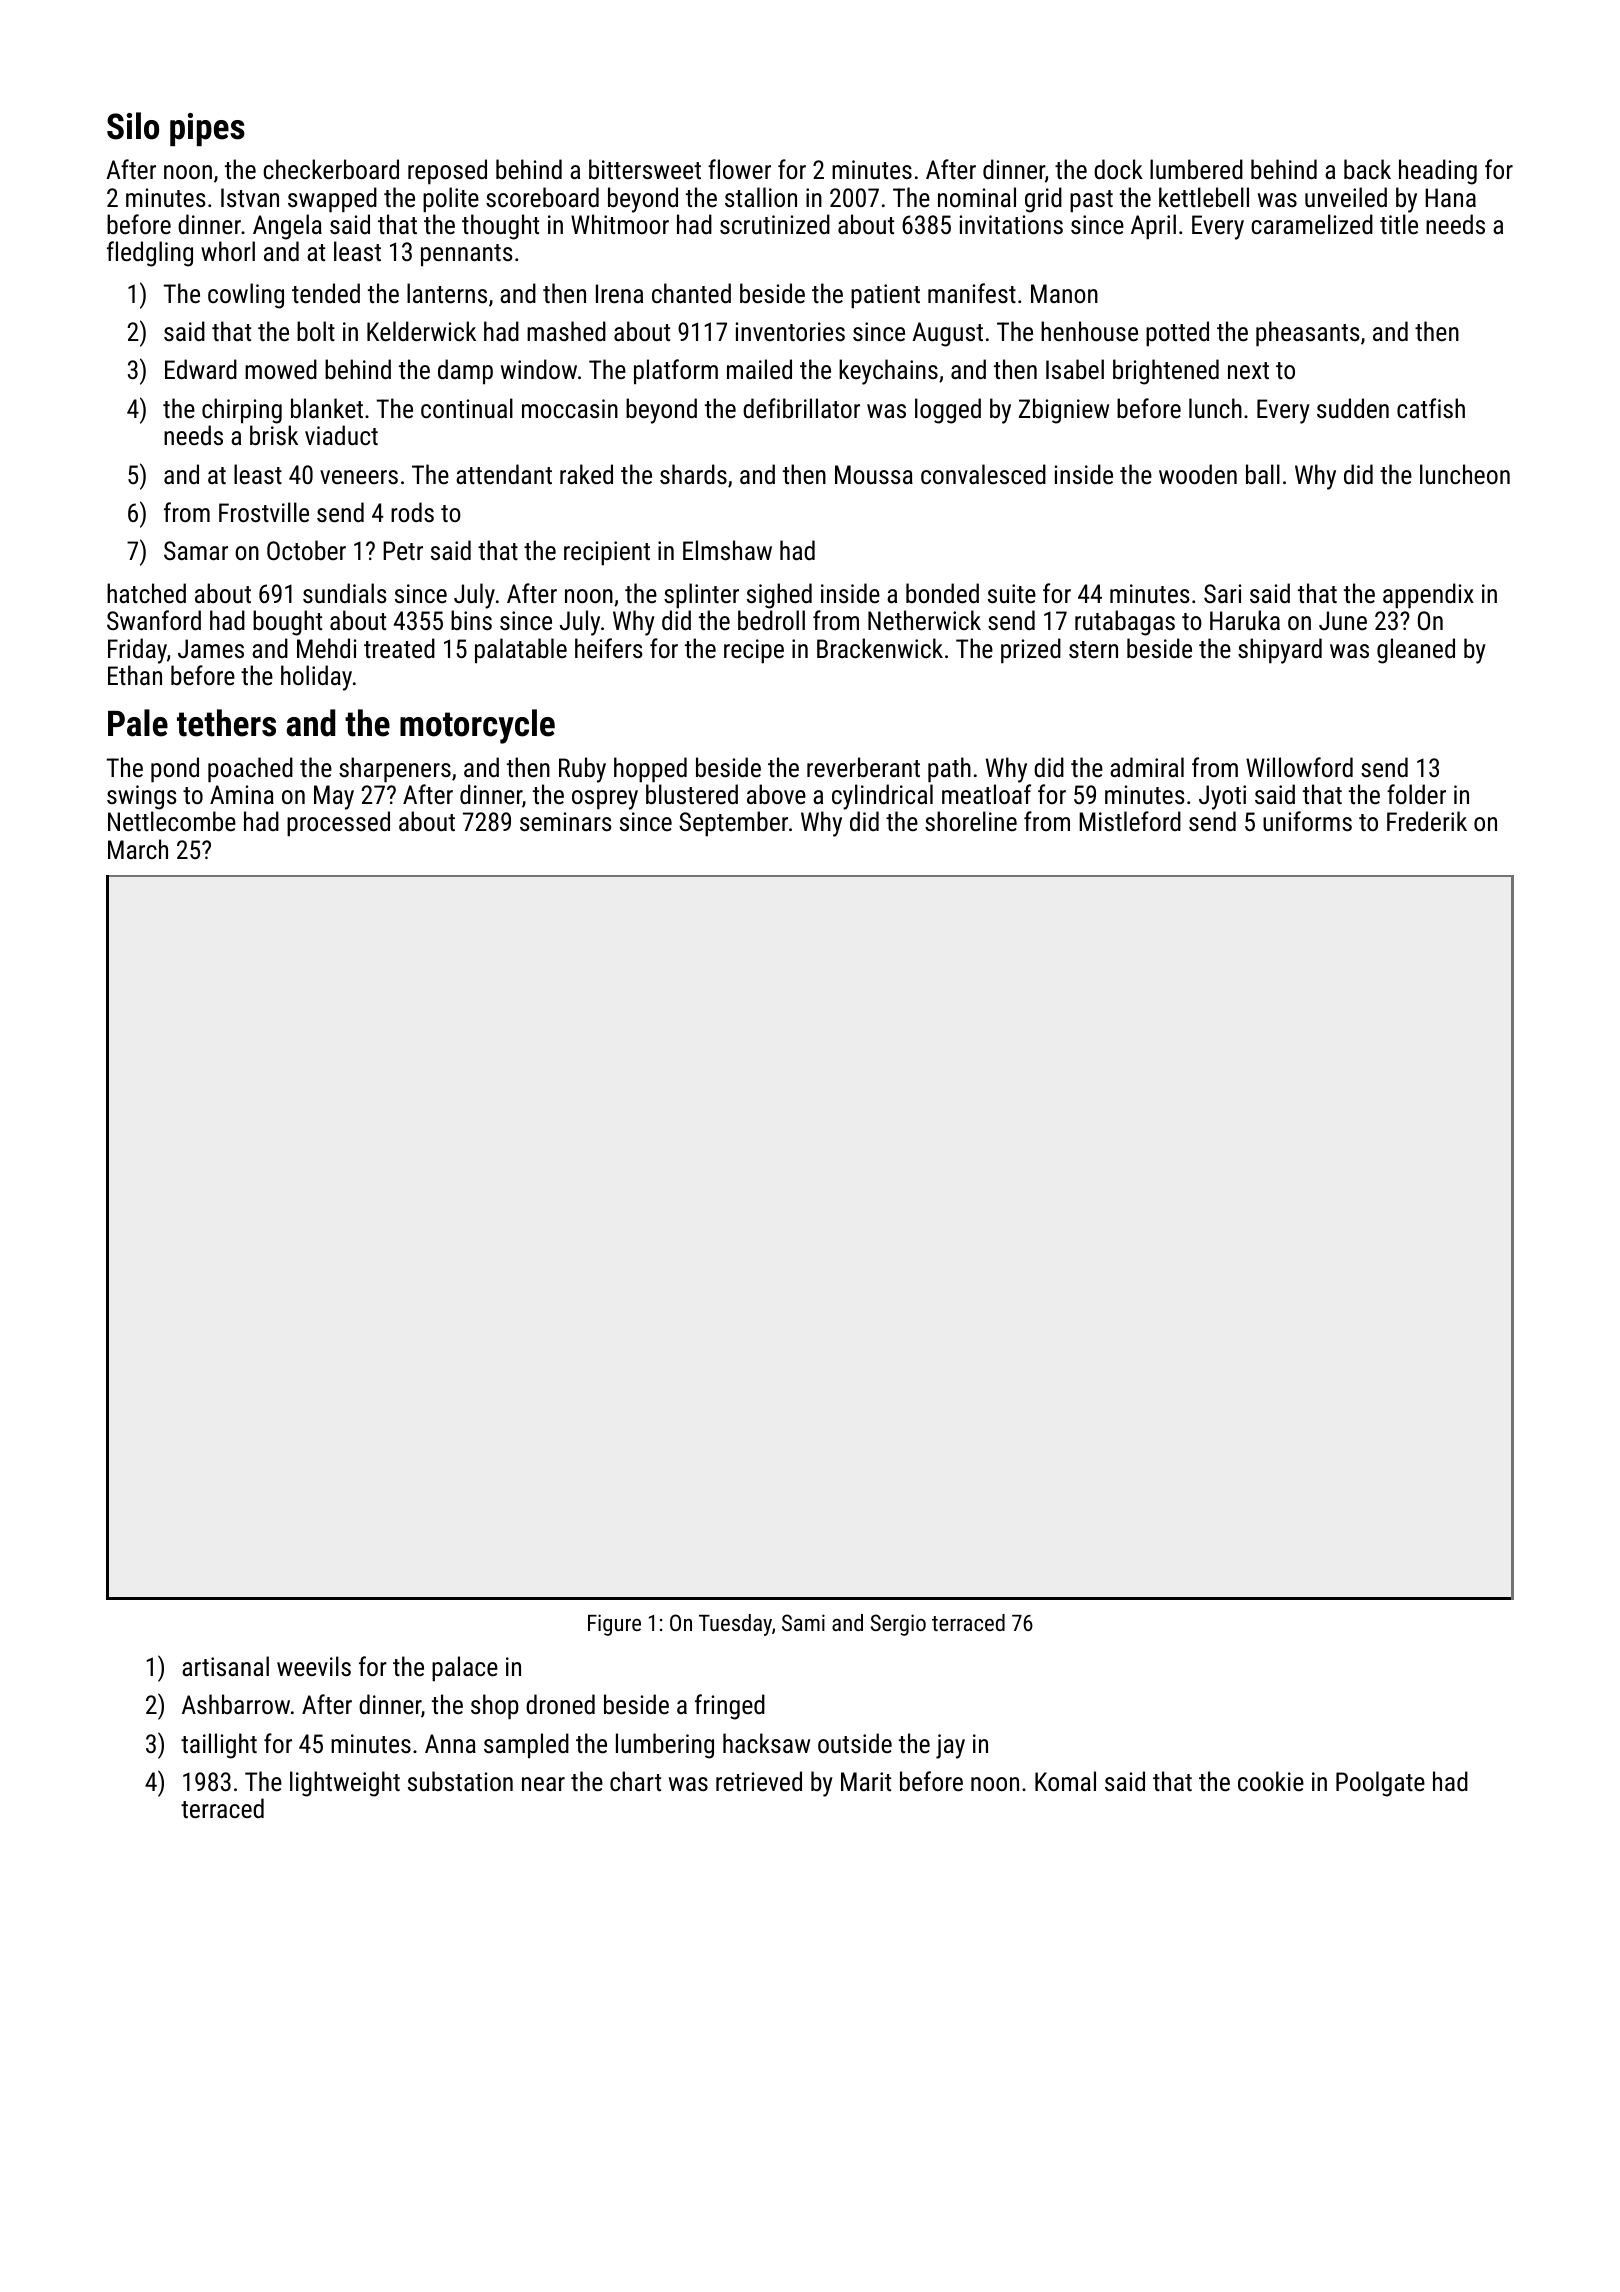  What do you see at coordinates (138, 849) in the screenshot?
I see `March` at bounding box center [138, 849].
